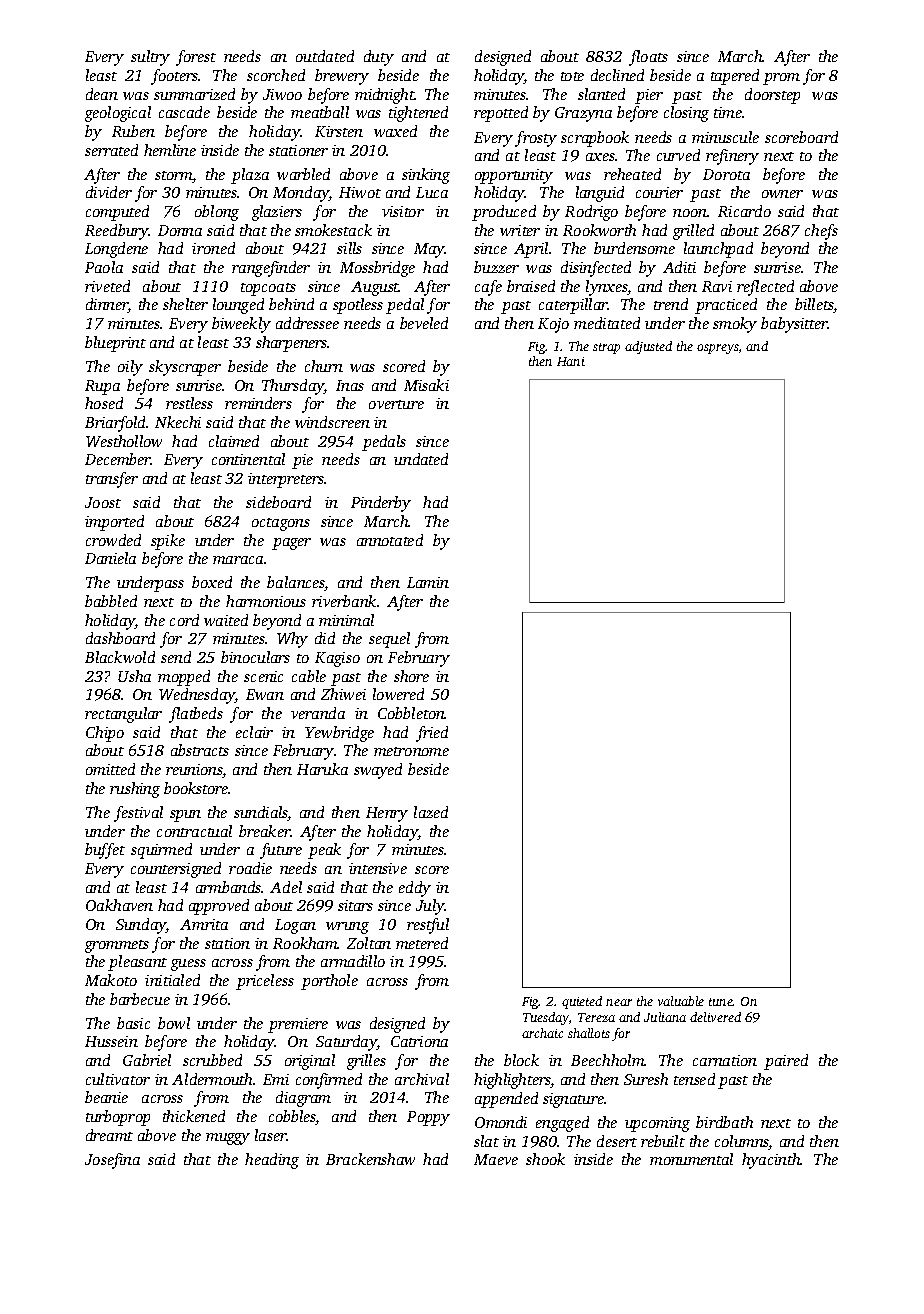  Describe the element at coordinates (379, 58) in the page. I see `duty` at that location.
